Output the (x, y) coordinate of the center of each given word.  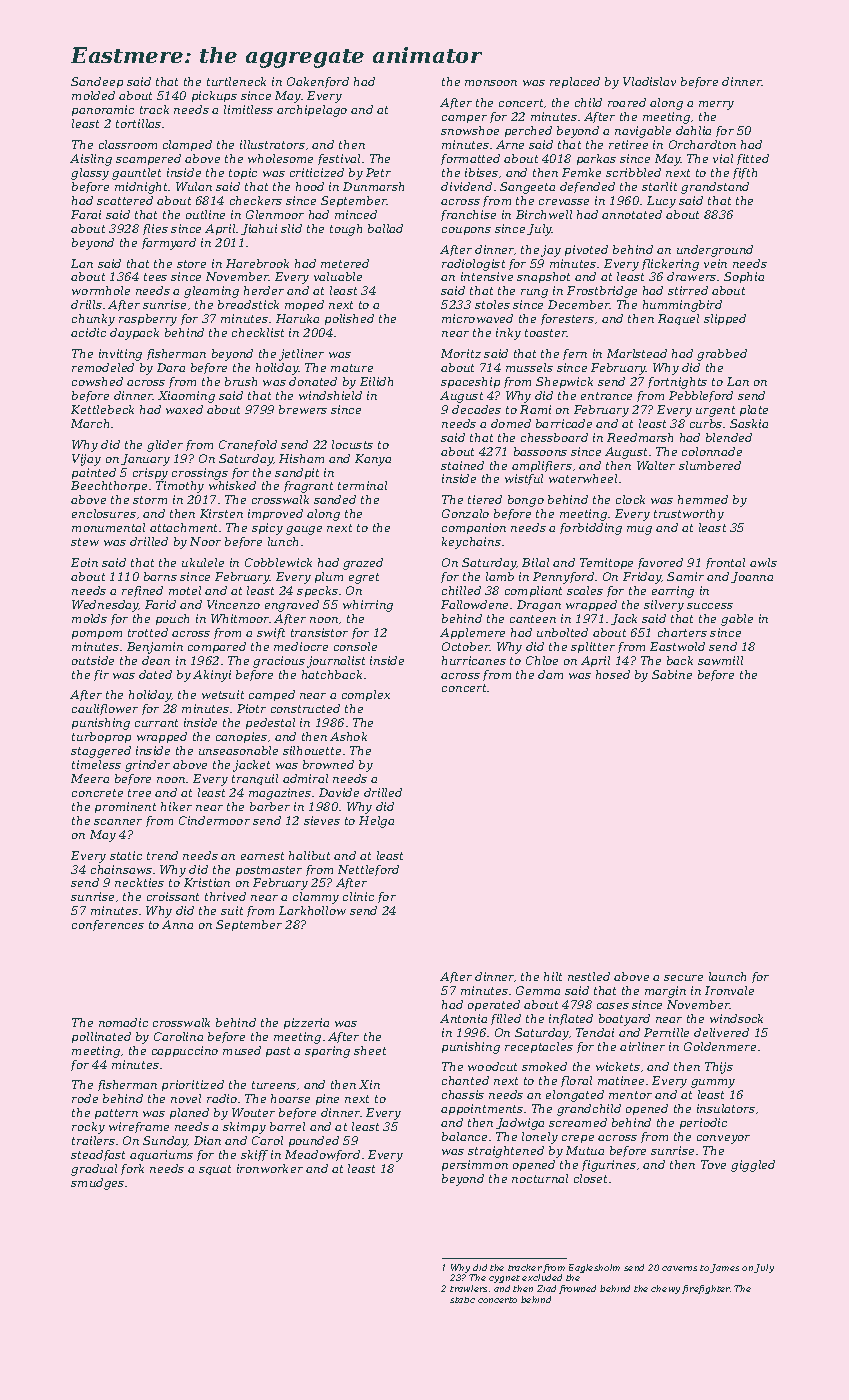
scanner (118, 822)
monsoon (491, 83)
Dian (207, 1140)
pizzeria (306, 1023)
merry (716, 105)
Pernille (666, 1032)
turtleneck (236, 81)
